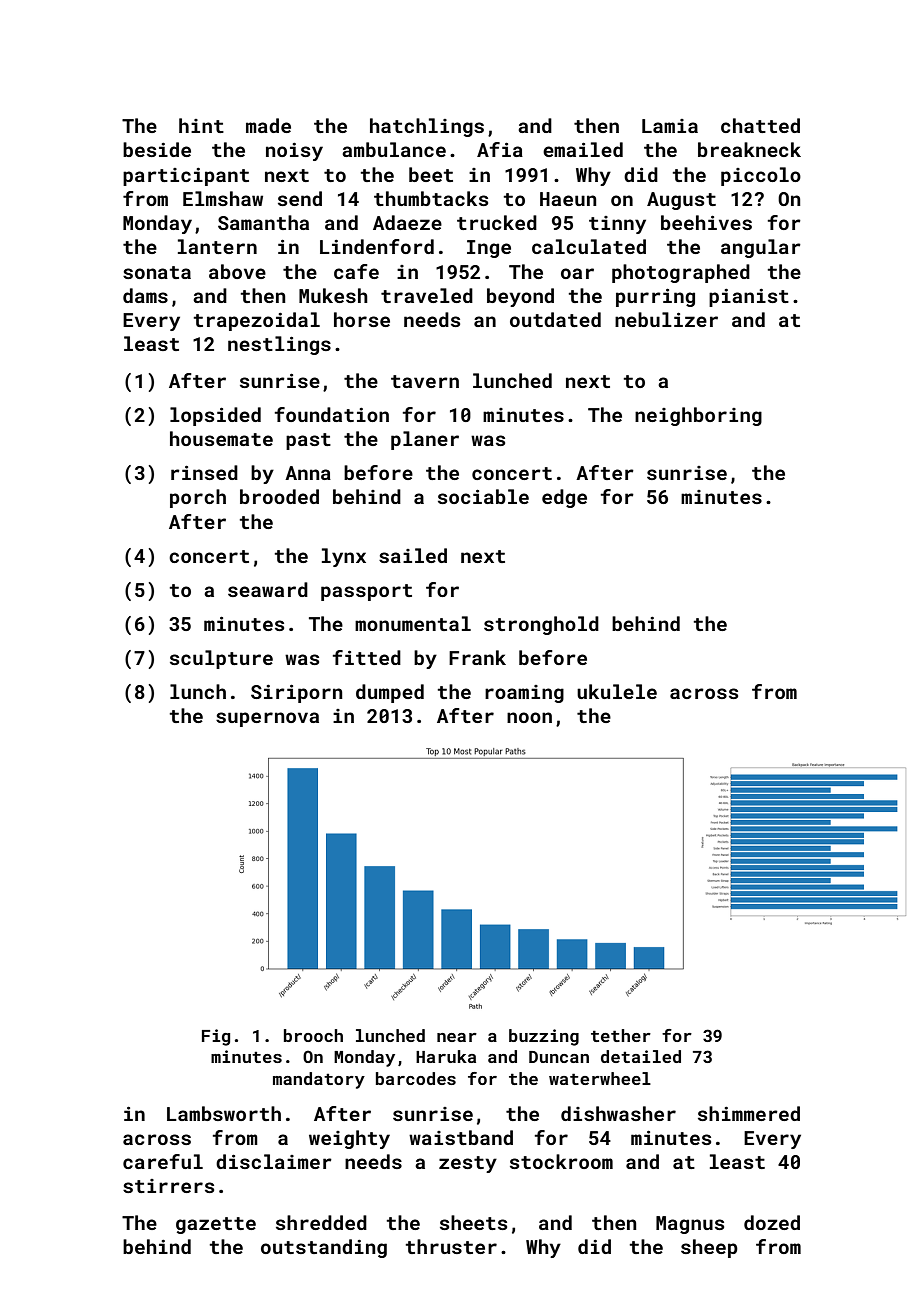 This image has width=924, height=1308. I want to click on noon, so click(529, 717).
